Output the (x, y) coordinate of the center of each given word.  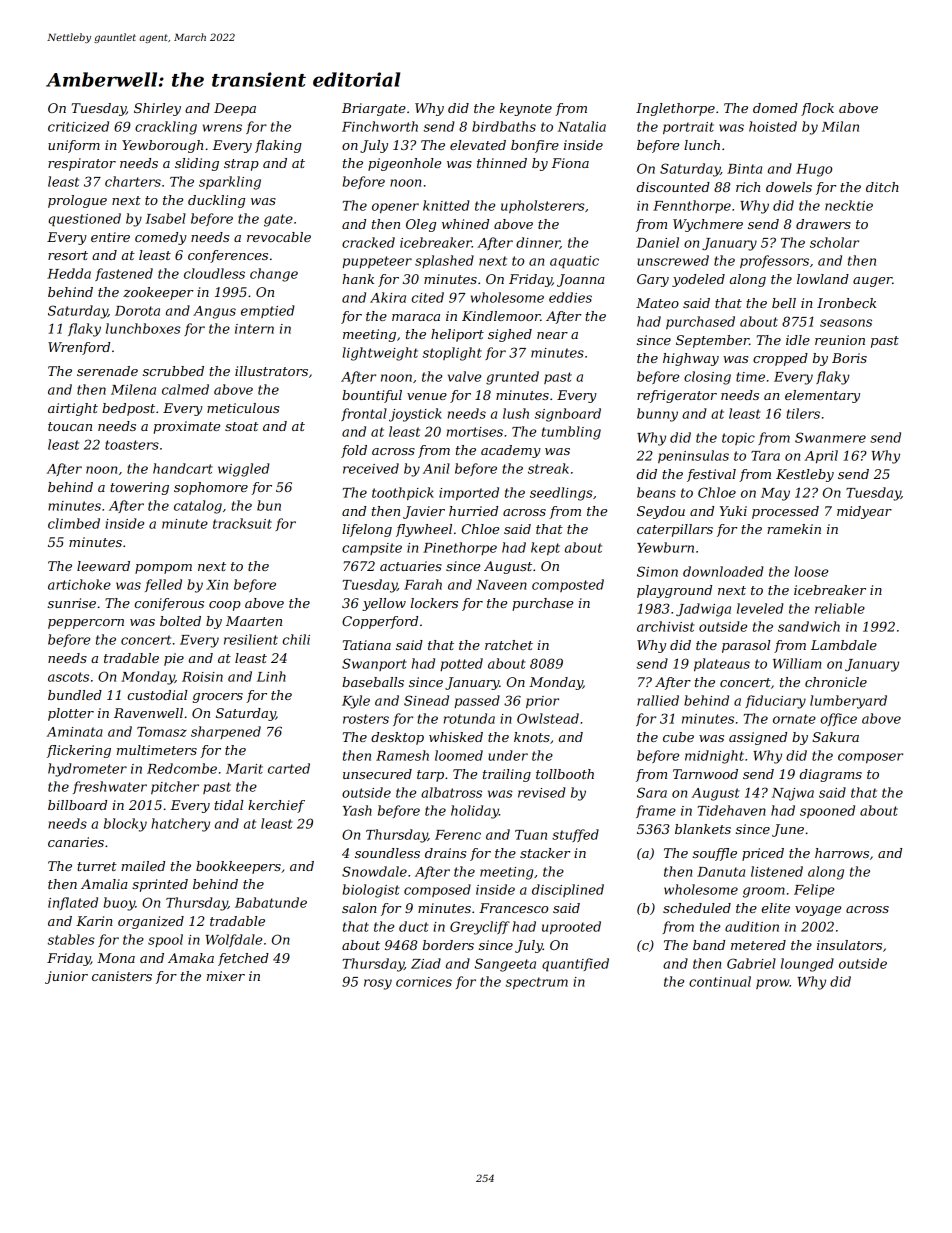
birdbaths (504, 126)
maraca (416, 317)
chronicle (836, 682)
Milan (840, 126)
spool (165, 940)
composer (870, 758)
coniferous (169, 604)
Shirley (157, 109)
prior (542, 702)
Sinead (426, 700)
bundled (75, 695)
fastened (124, 274)
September (712, 341)
